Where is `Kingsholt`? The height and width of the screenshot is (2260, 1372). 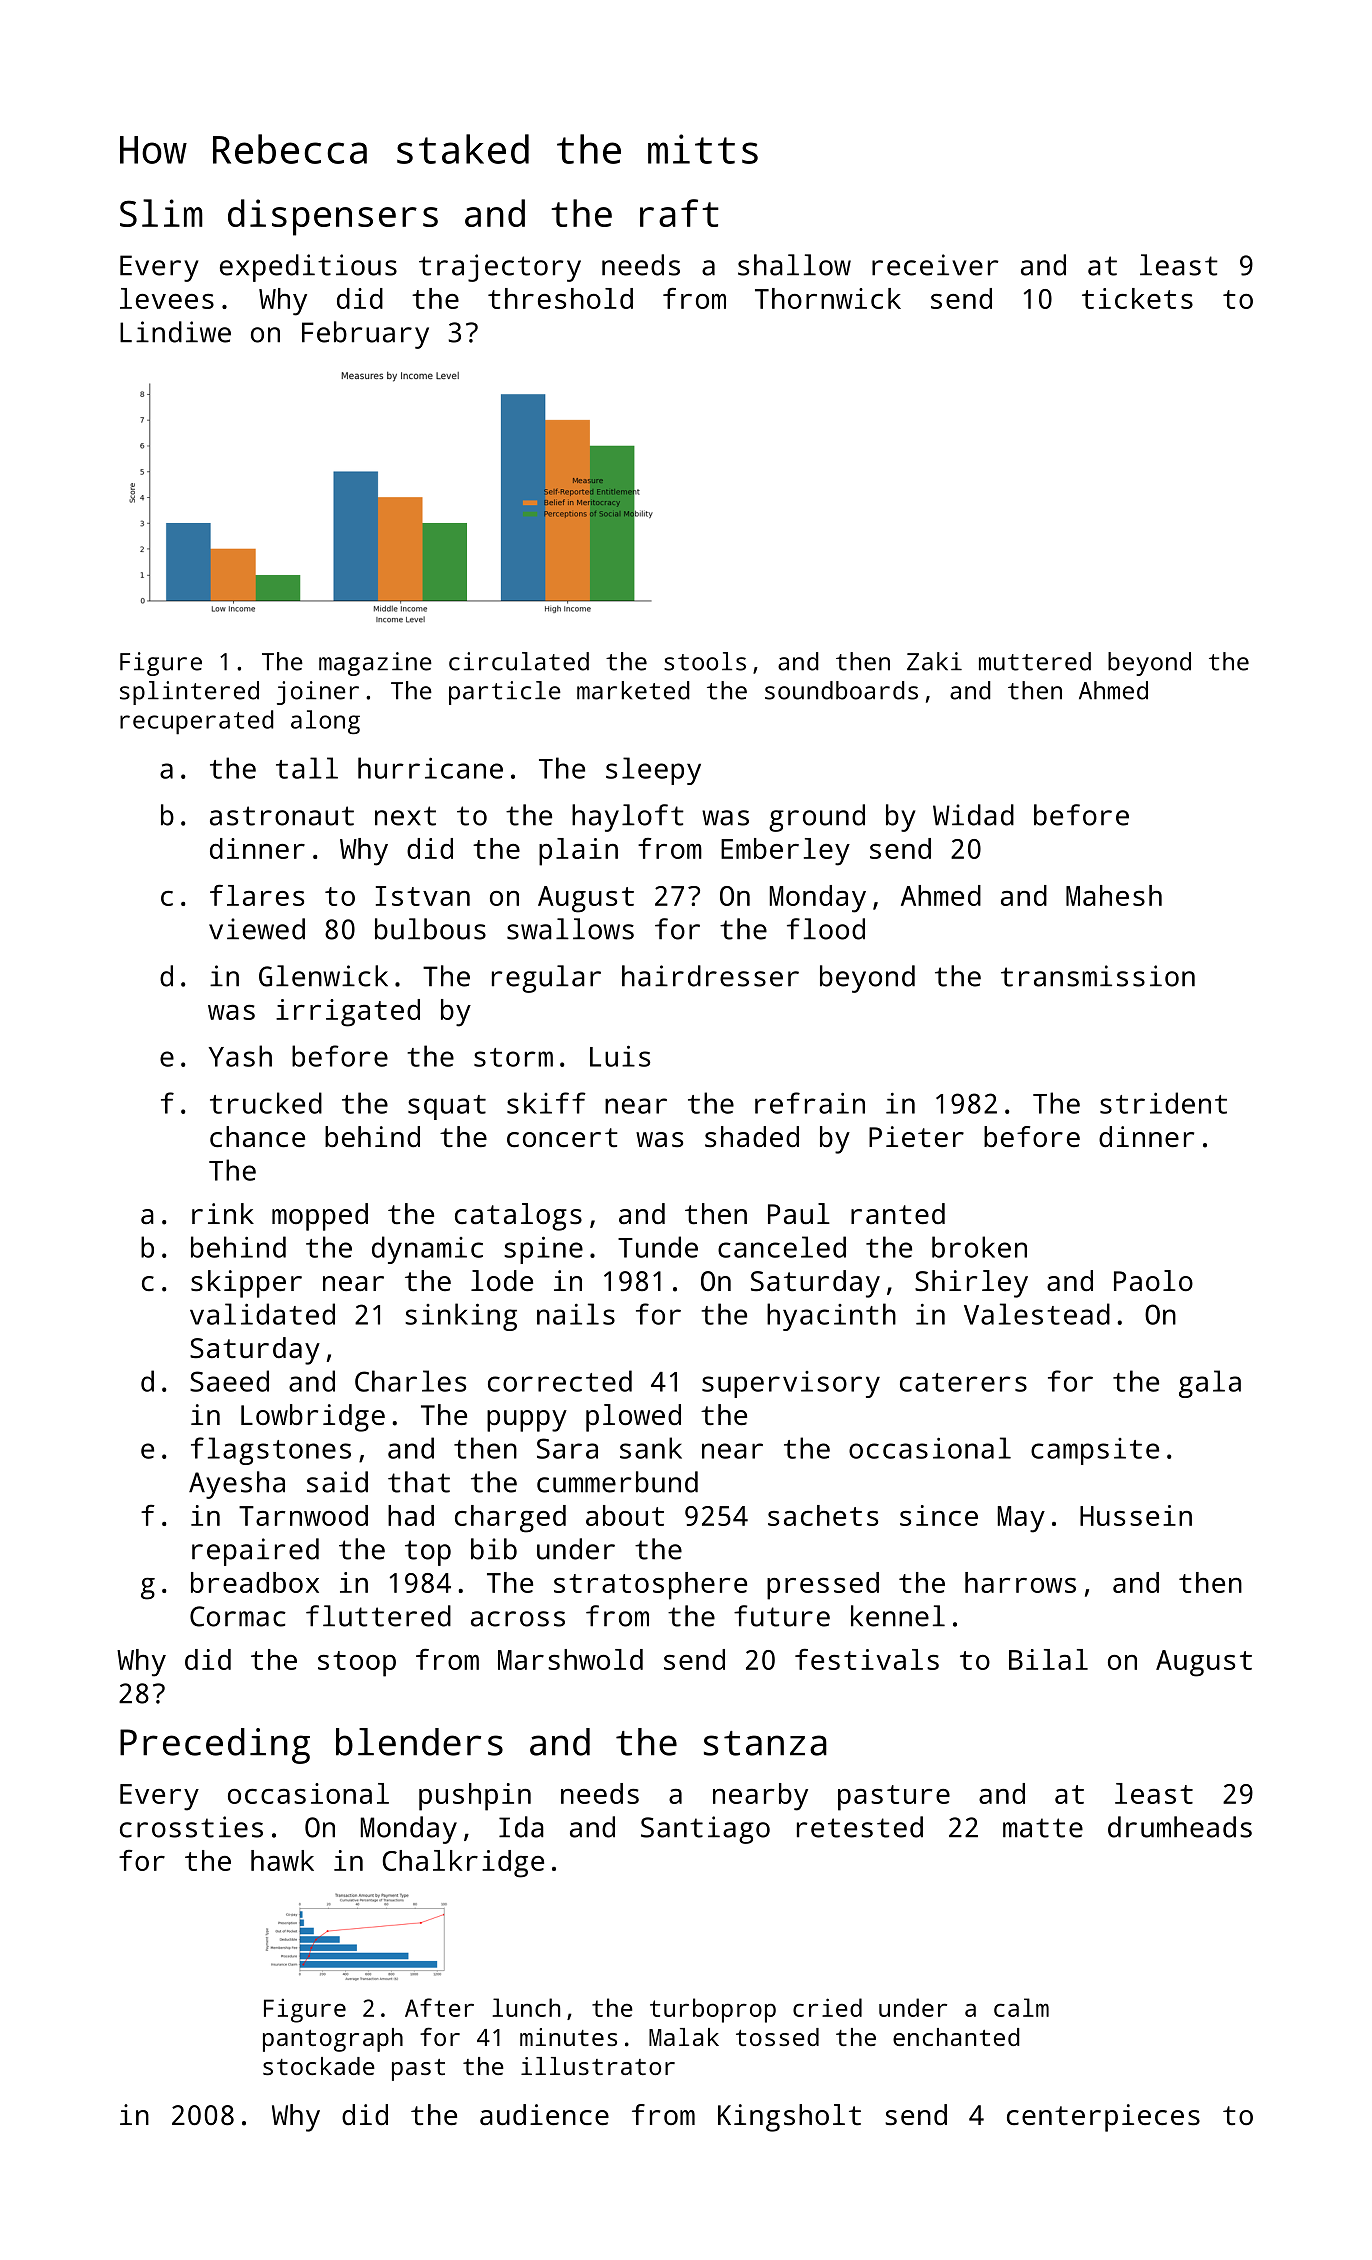
Kingsholt is located at coordinates (789, 2118).
